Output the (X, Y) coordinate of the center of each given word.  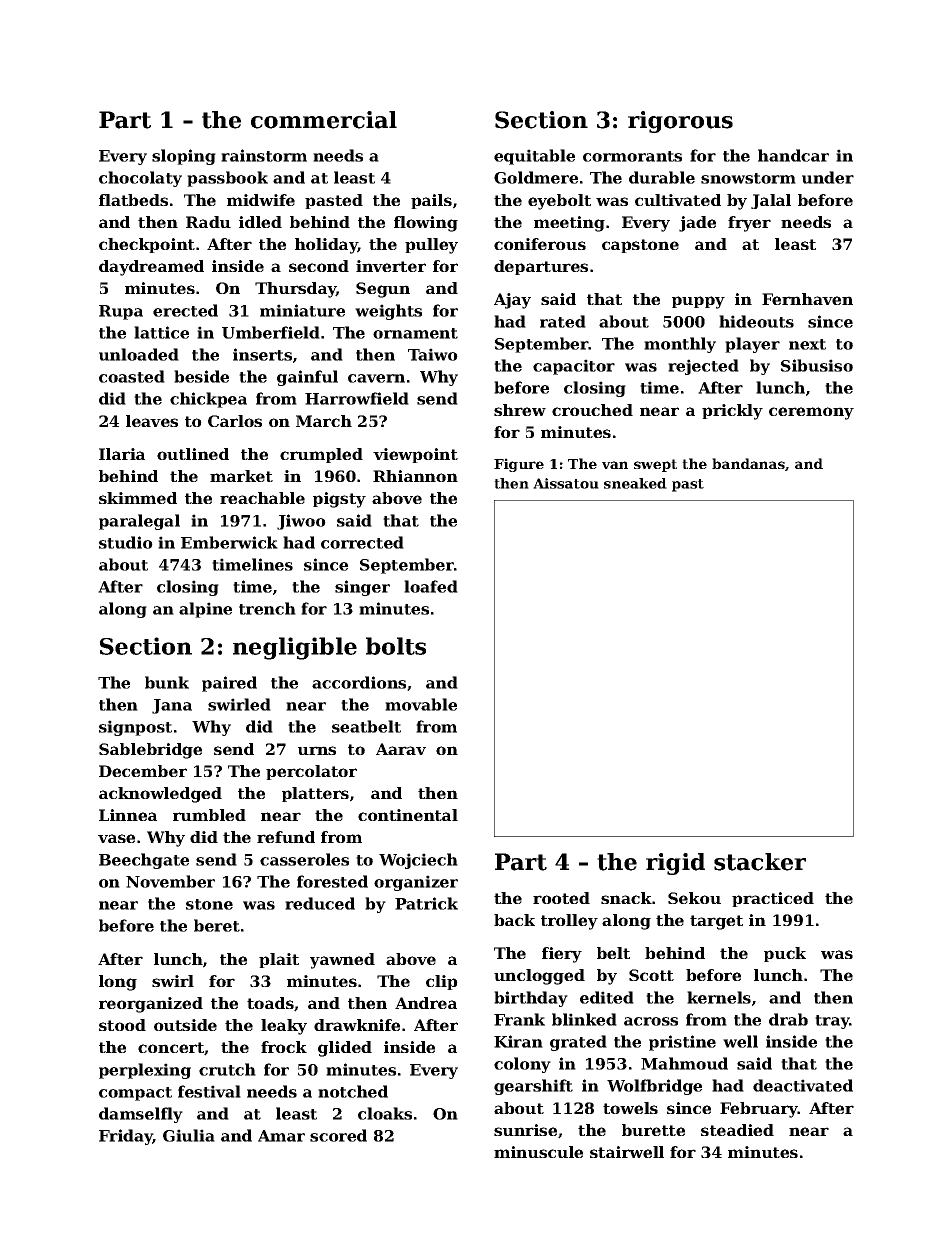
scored (338, 1135)
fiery (562, 955)
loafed (431, 586)
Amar (281, 1136)
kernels (719, 997)
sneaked (635, 483)
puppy (698, 302)
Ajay (512, 301)
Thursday (295, 290)
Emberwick (229, 542)
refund (286, 837)
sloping (184, 157)
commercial (324, 120)
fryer (749, 224)
